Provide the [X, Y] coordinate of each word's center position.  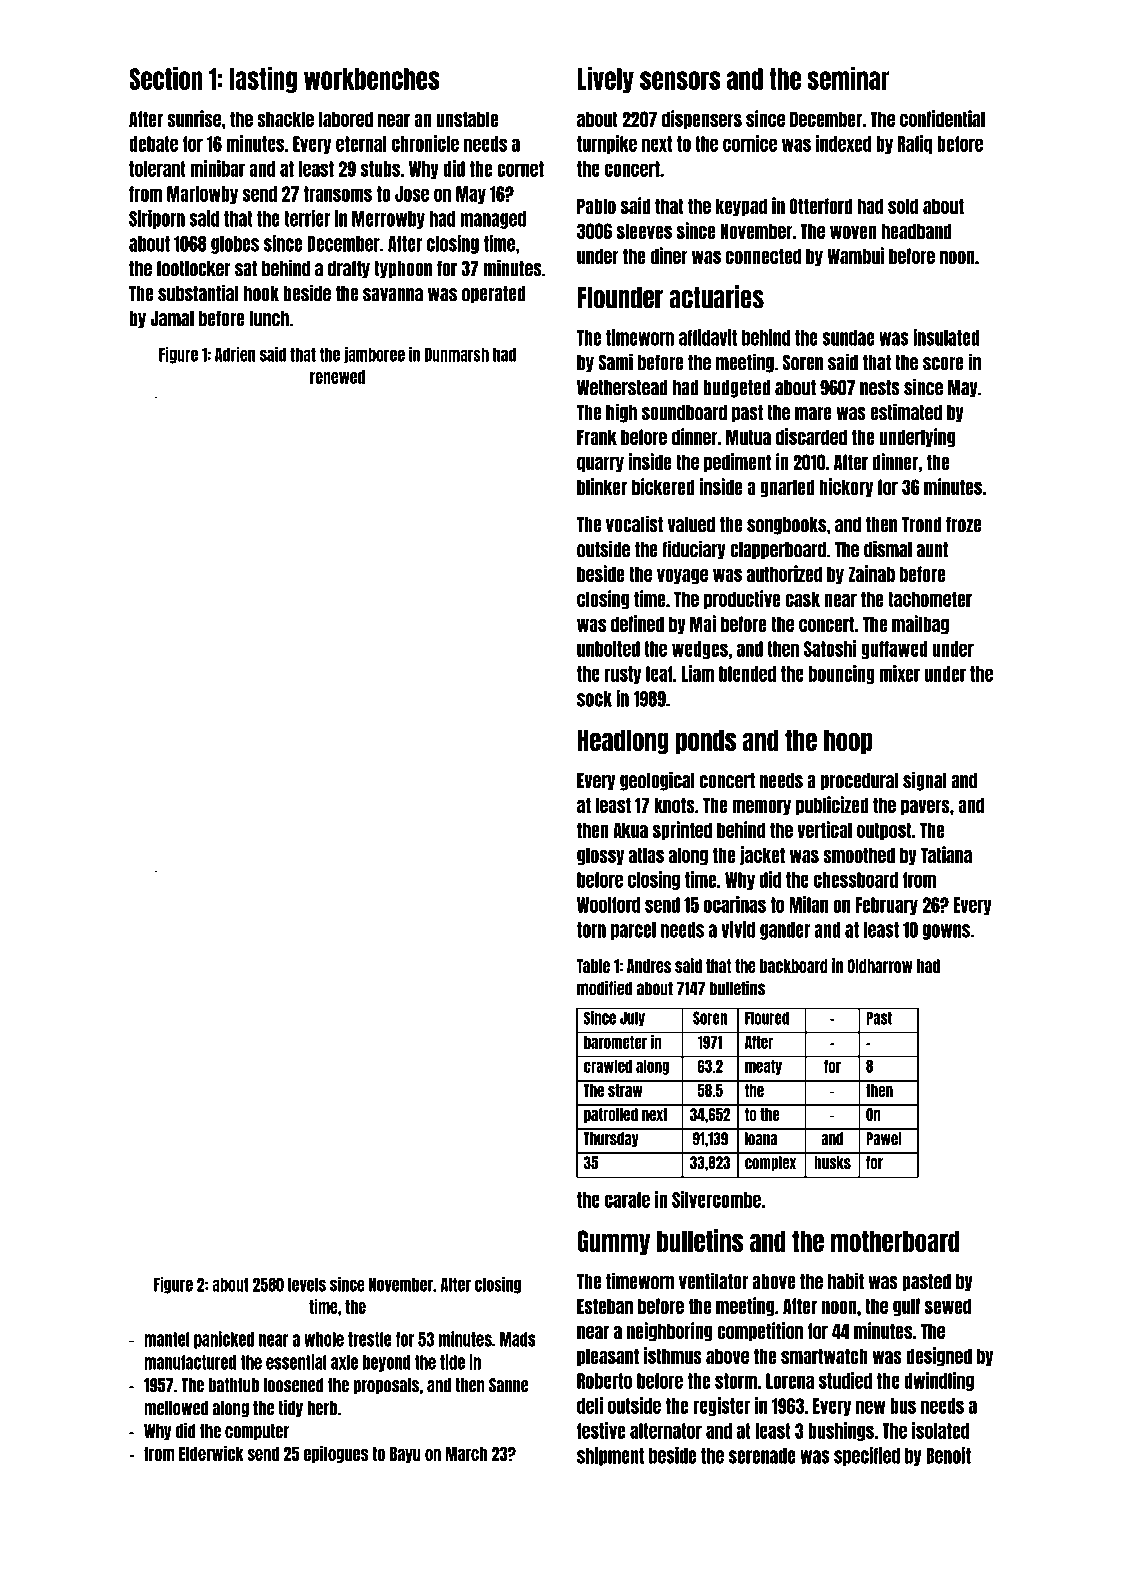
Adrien [235, 354]
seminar [848, 78]
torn [591, 930]
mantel [167, 1339]
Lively [605, 80]
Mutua [748, 437]
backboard [794, 966]
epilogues [336, 1454]
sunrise [194, 118]
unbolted [608, 649]
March [466, 1454]
